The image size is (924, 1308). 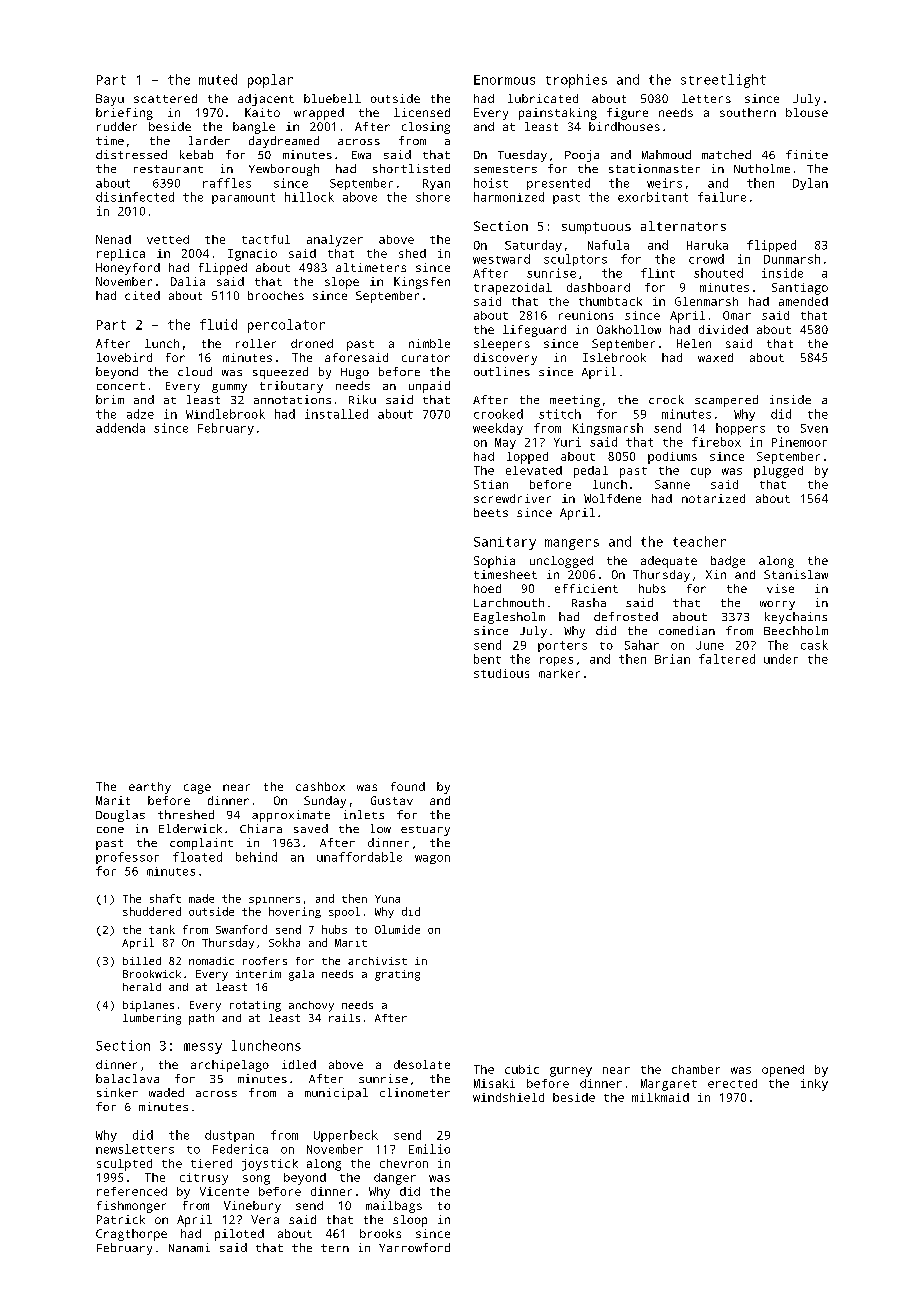 What do you see at coordinates (150, 788) in the document?
I see `earthy` at bounding box center [150, 788].
